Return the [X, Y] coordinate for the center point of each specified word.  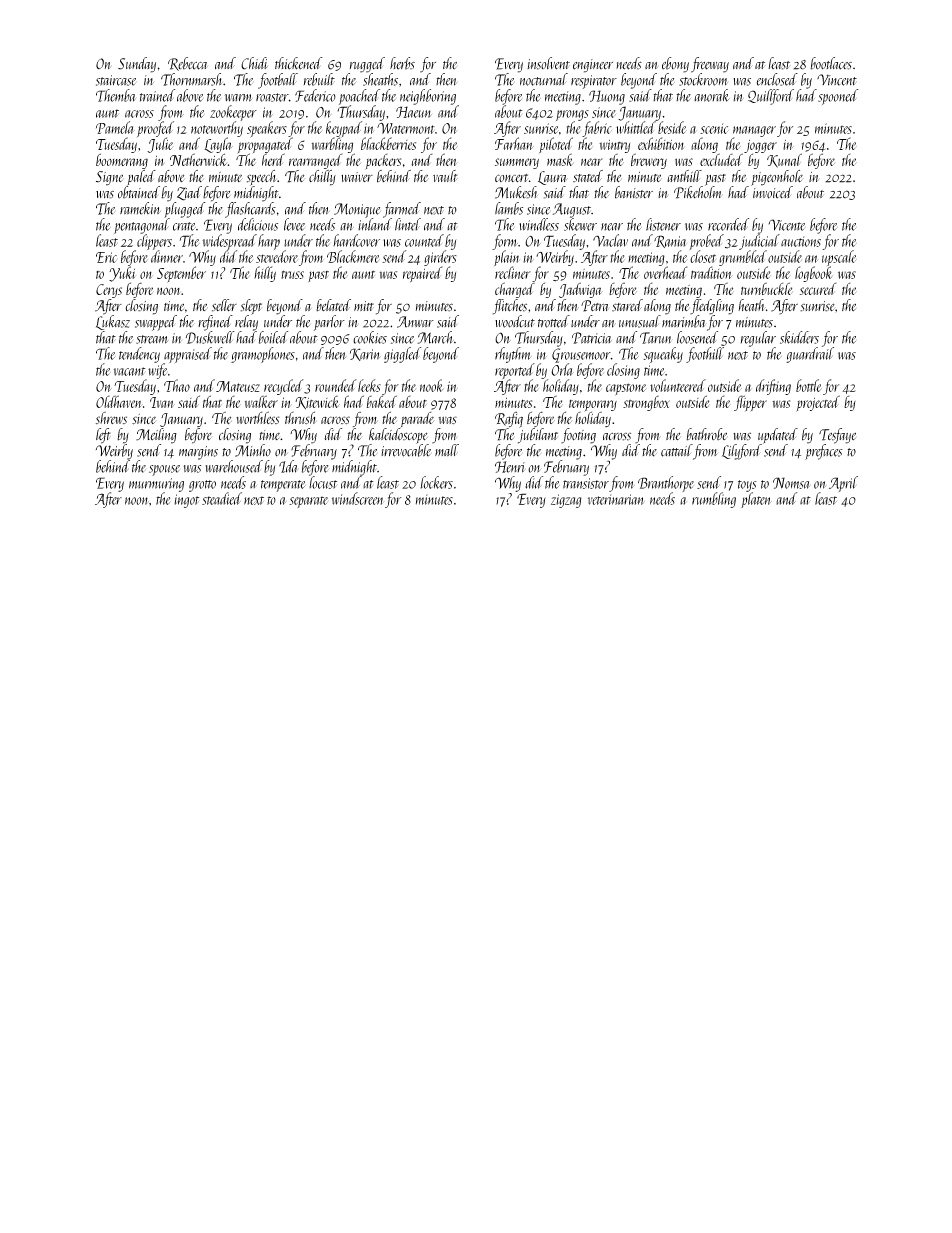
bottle [809, 385]
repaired [422, 274]
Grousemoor [581, 355]
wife [157, 371]
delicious [258, 224]
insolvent [548, 63]
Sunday [137, 65]
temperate [283, 486]
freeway [710, 65]
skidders [799, 337]
